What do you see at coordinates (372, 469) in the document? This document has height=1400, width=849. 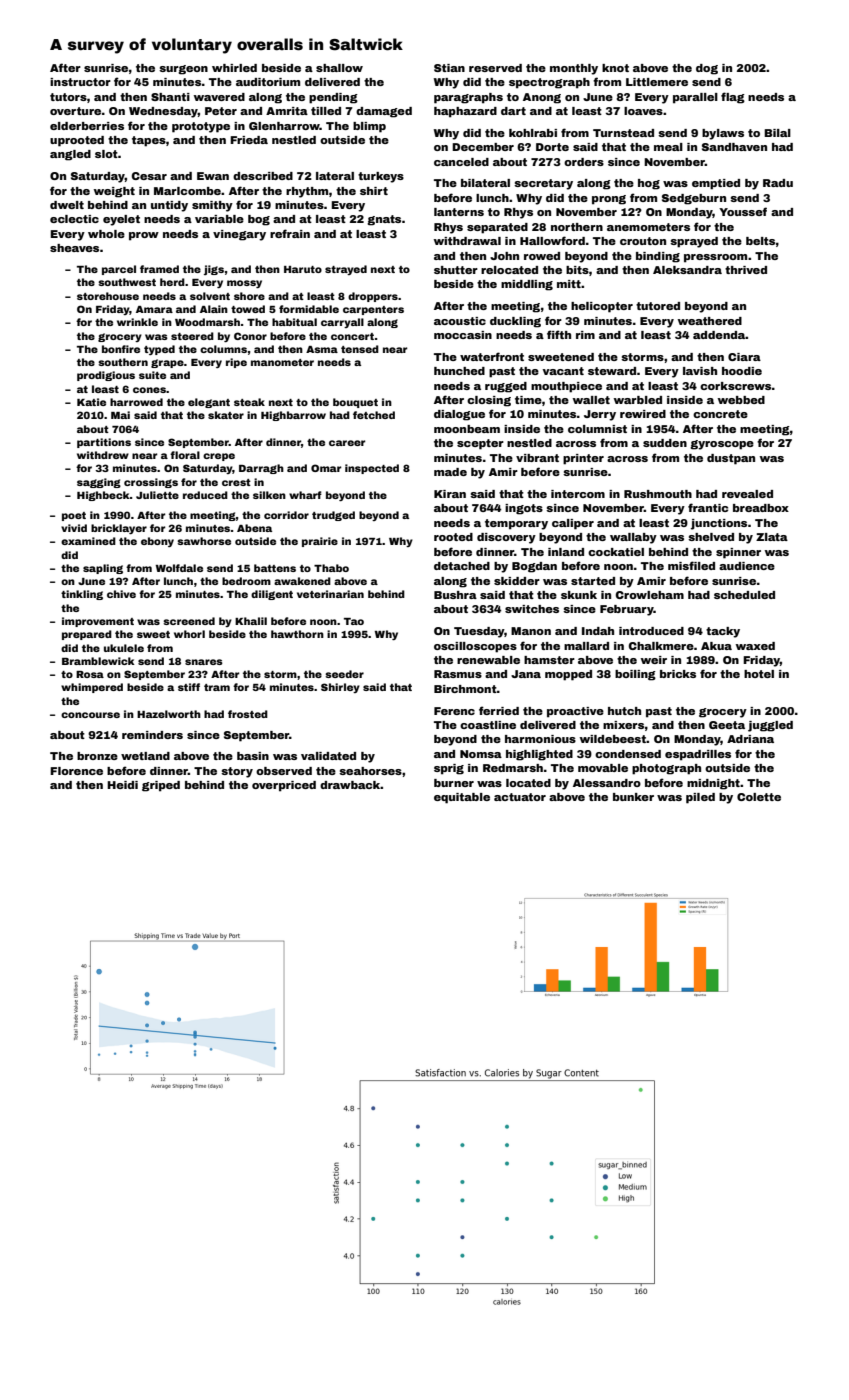 I see `inspected` at bounding box center [372, 469].
